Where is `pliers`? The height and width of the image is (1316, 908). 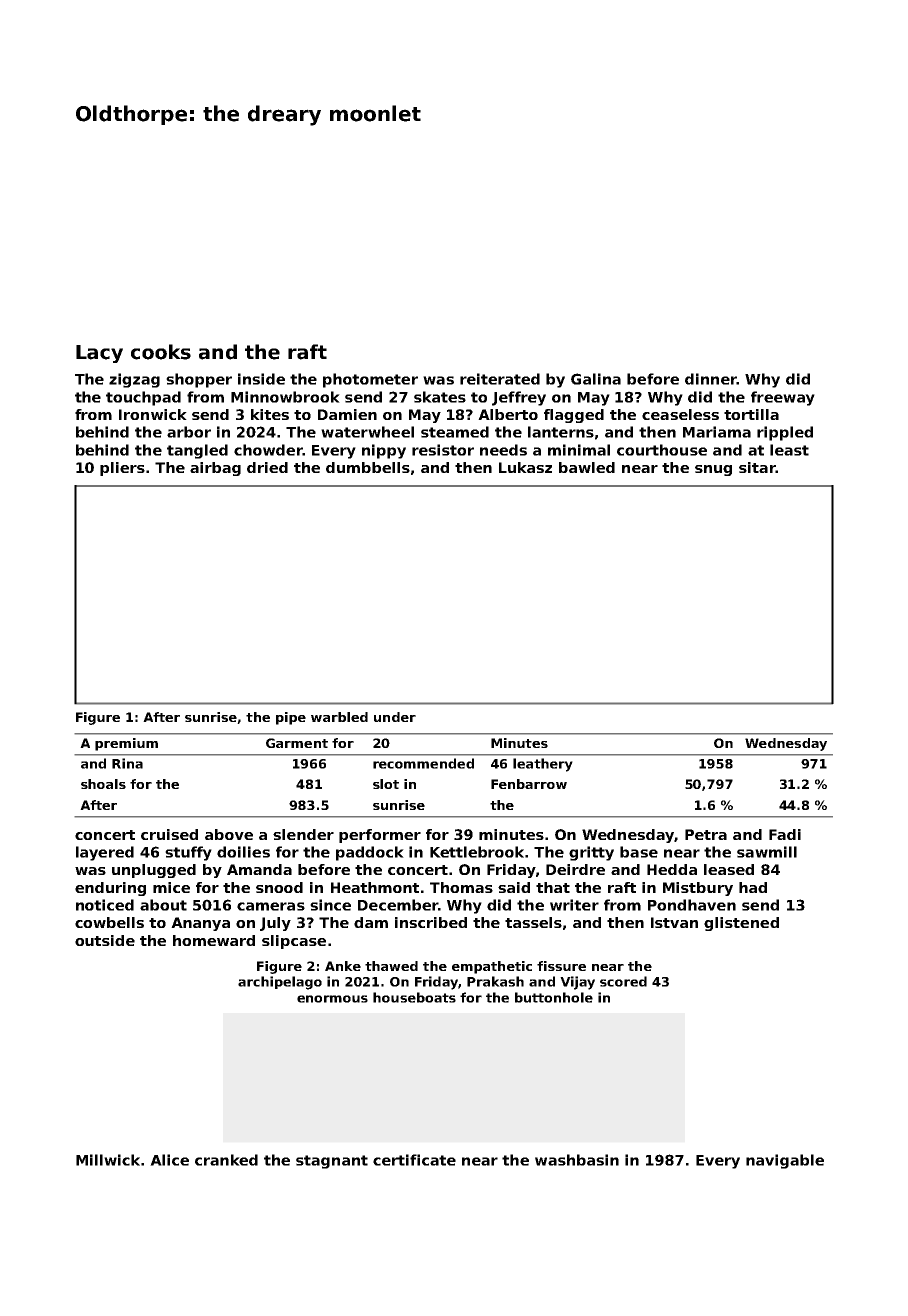 pliers is located at coordinates (122, 469).
